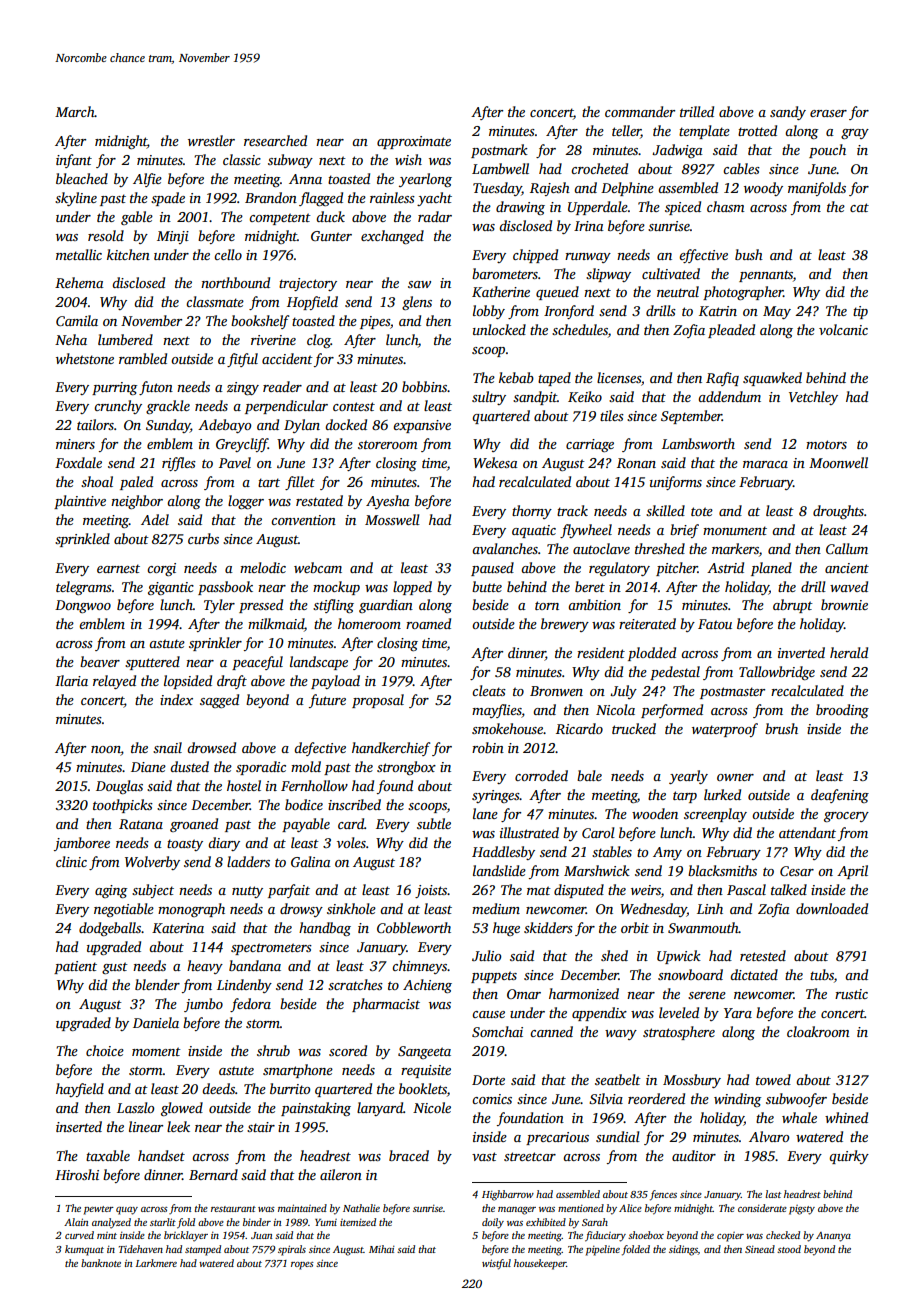 The width and height of the image is (924, 1308). What do you see at coordinates (161, 1155) in the image?
I see `handset` at bounding box center [161, 1155].
